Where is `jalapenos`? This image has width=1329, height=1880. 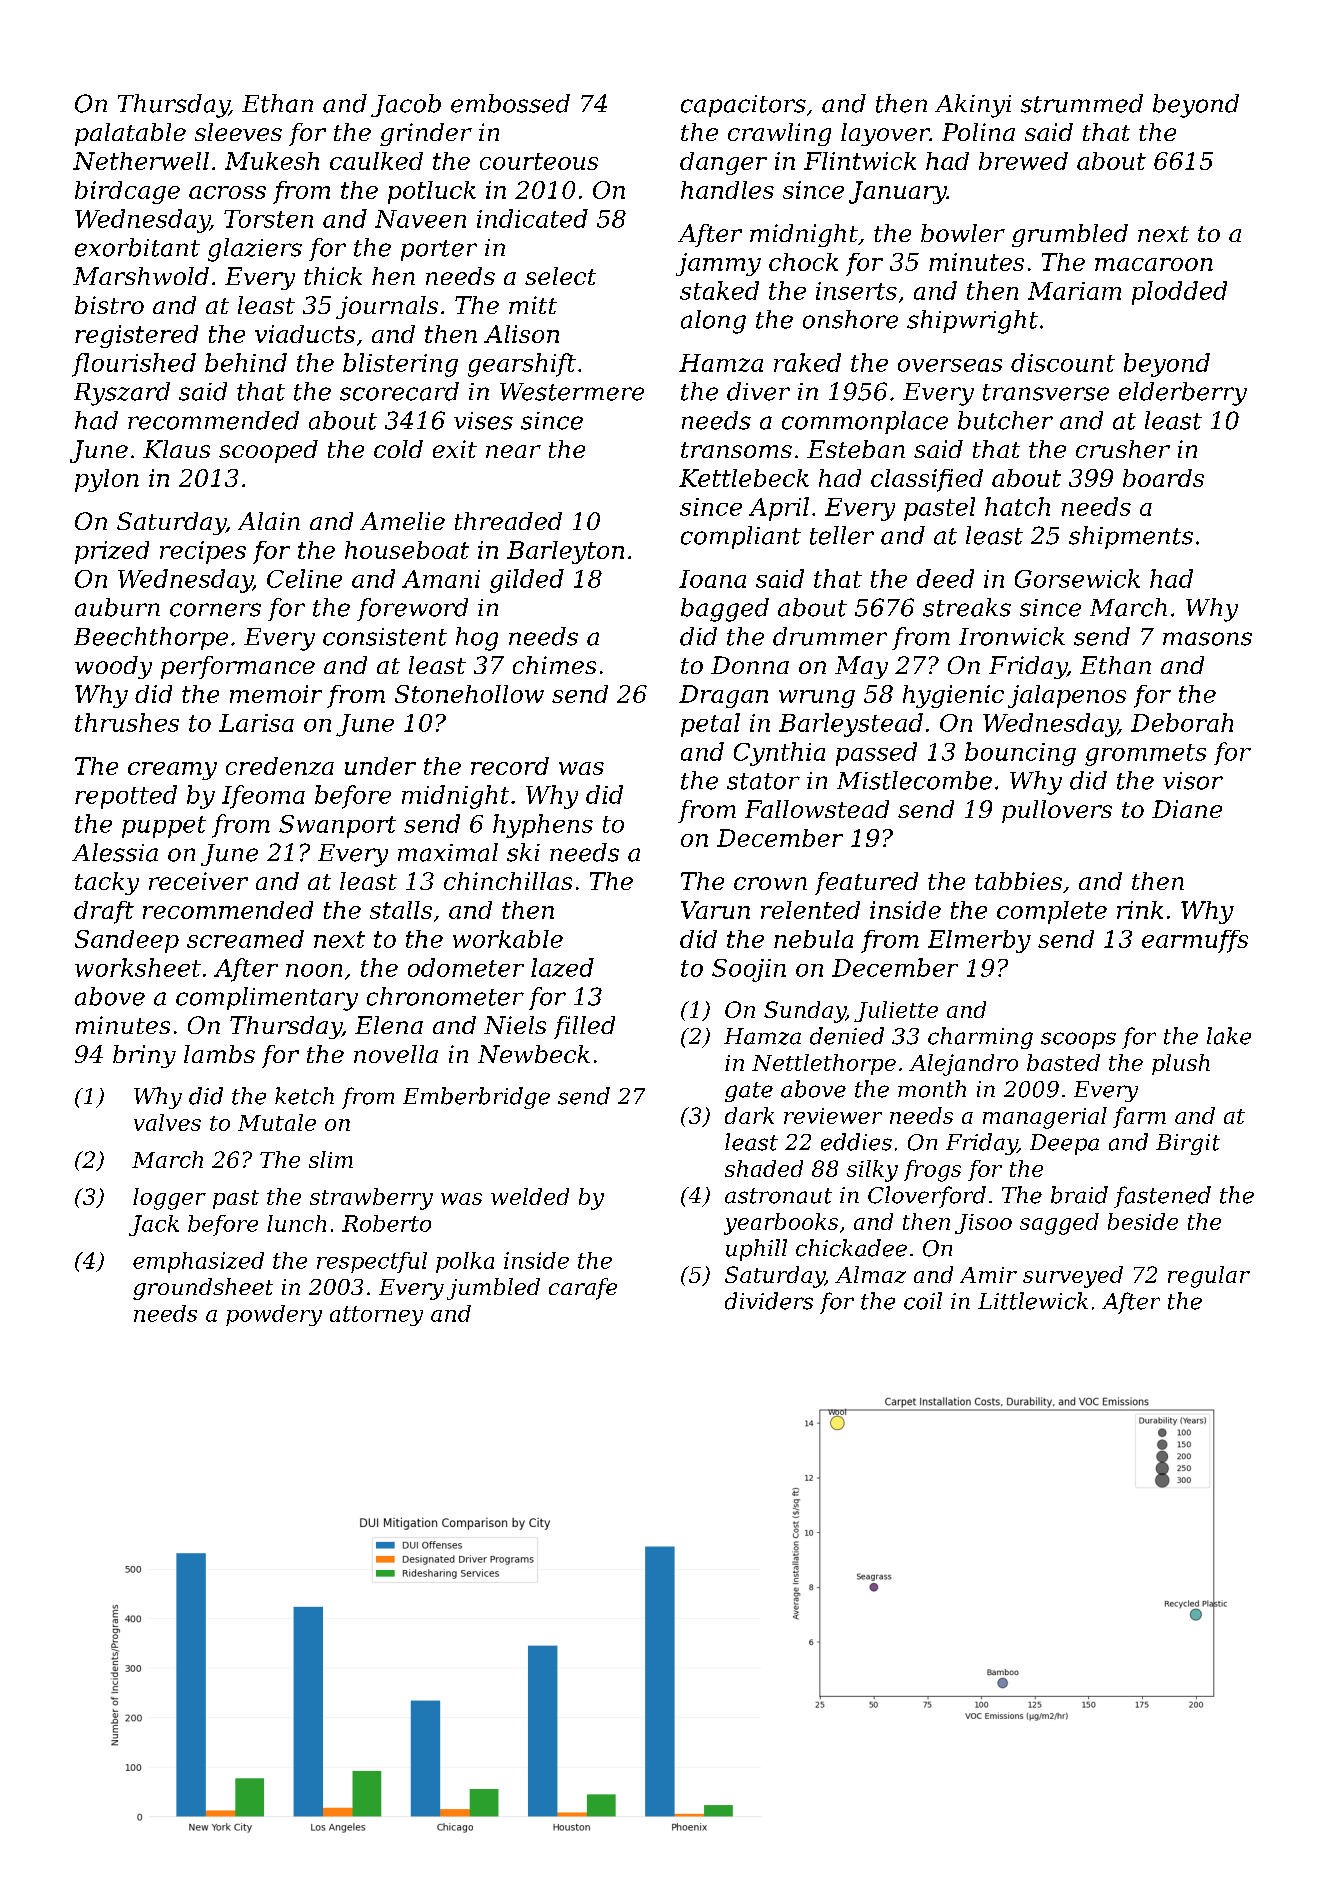 jalapenos is located at coordinates (1067, 696).
